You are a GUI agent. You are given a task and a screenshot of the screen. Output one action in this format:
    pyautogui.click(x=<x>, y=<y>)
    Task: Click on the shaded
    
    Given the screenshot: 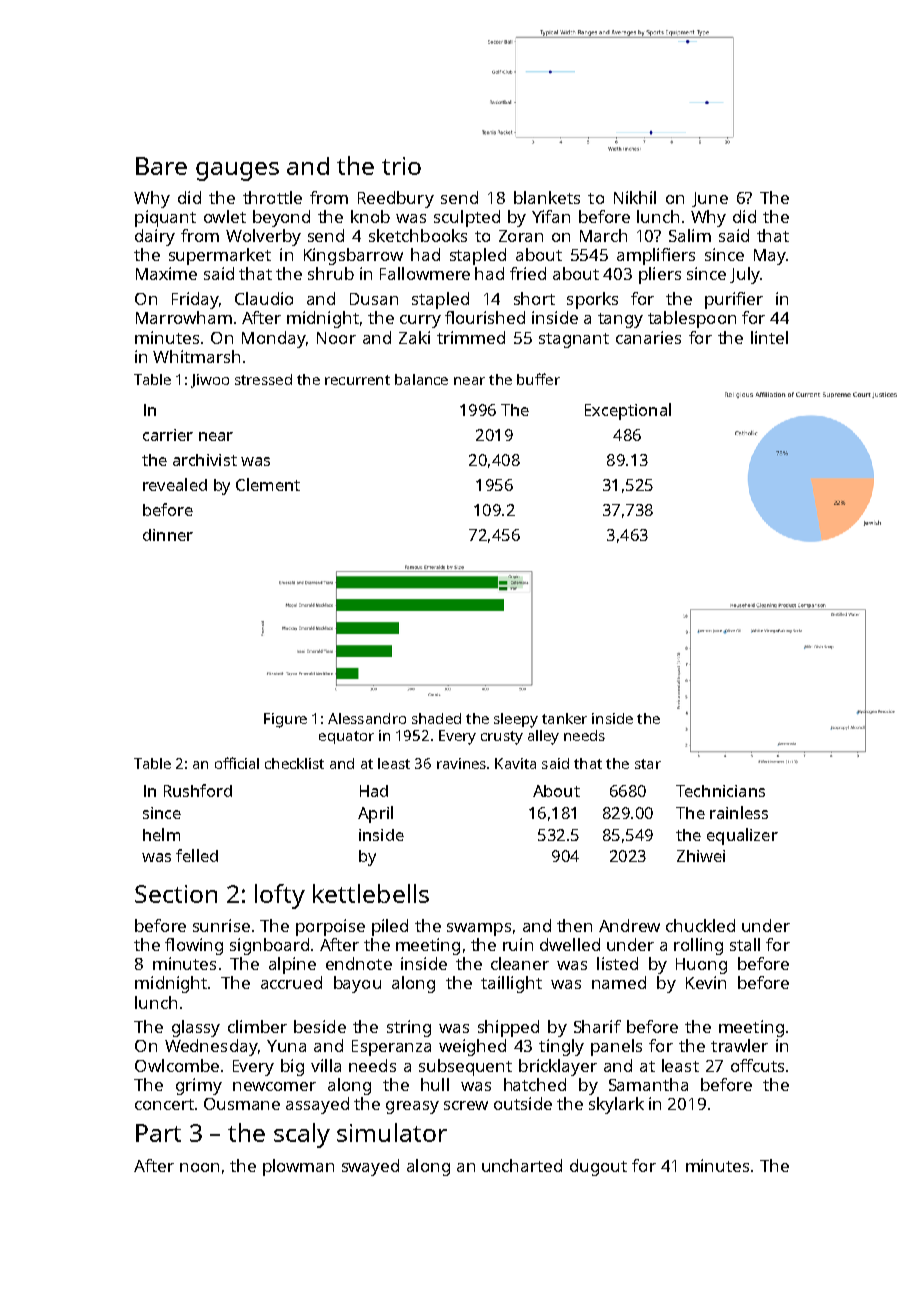 What is the action you would take?
    pyautogui.click(x=436, y=718)
